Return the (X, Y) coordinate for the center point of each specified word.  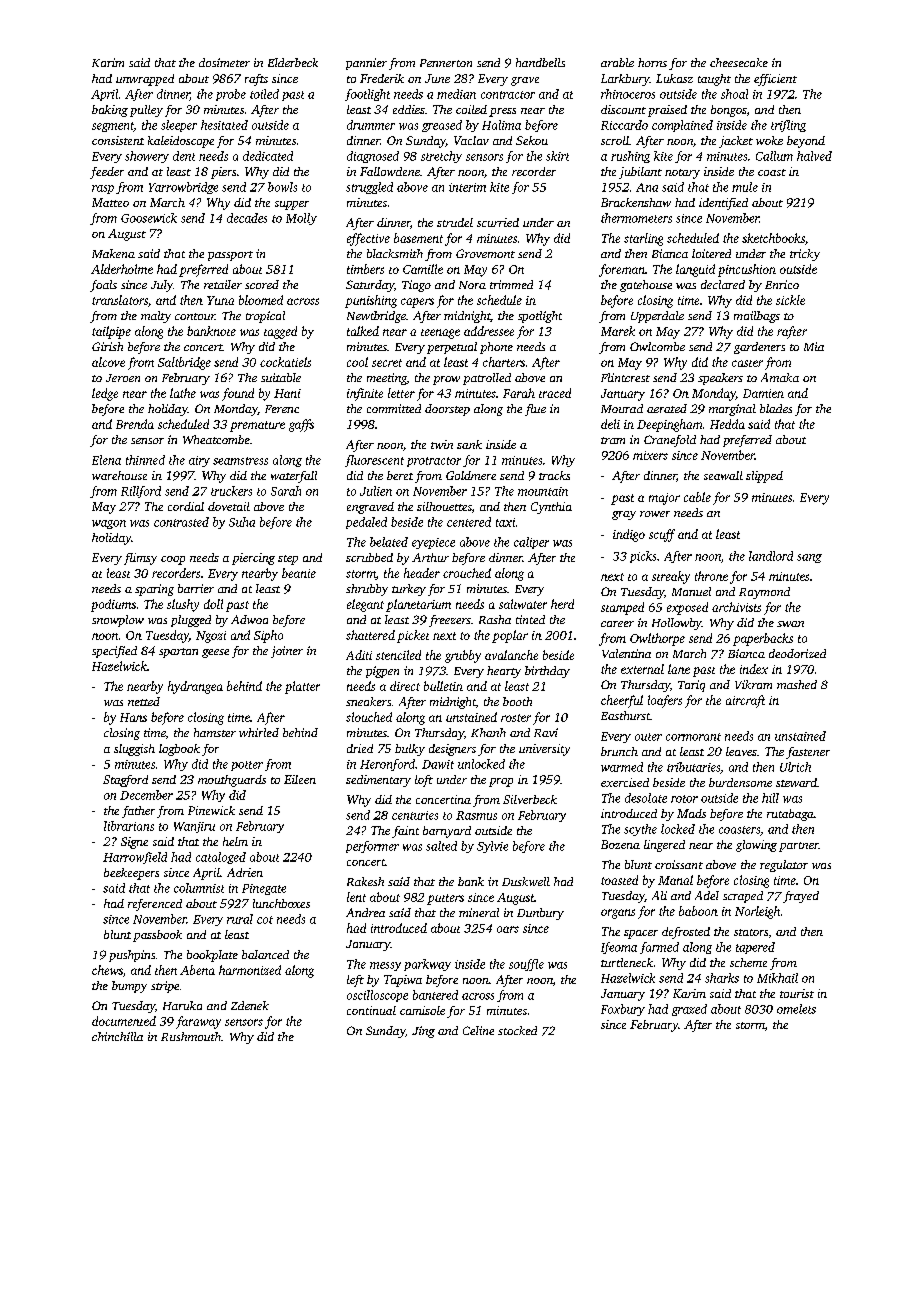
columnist (199, 888)
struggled (369, 188)
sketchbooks (773, 238)
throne (711, 576)
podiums (113, 605)
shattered (370, 635)
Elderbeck (293, 62)
